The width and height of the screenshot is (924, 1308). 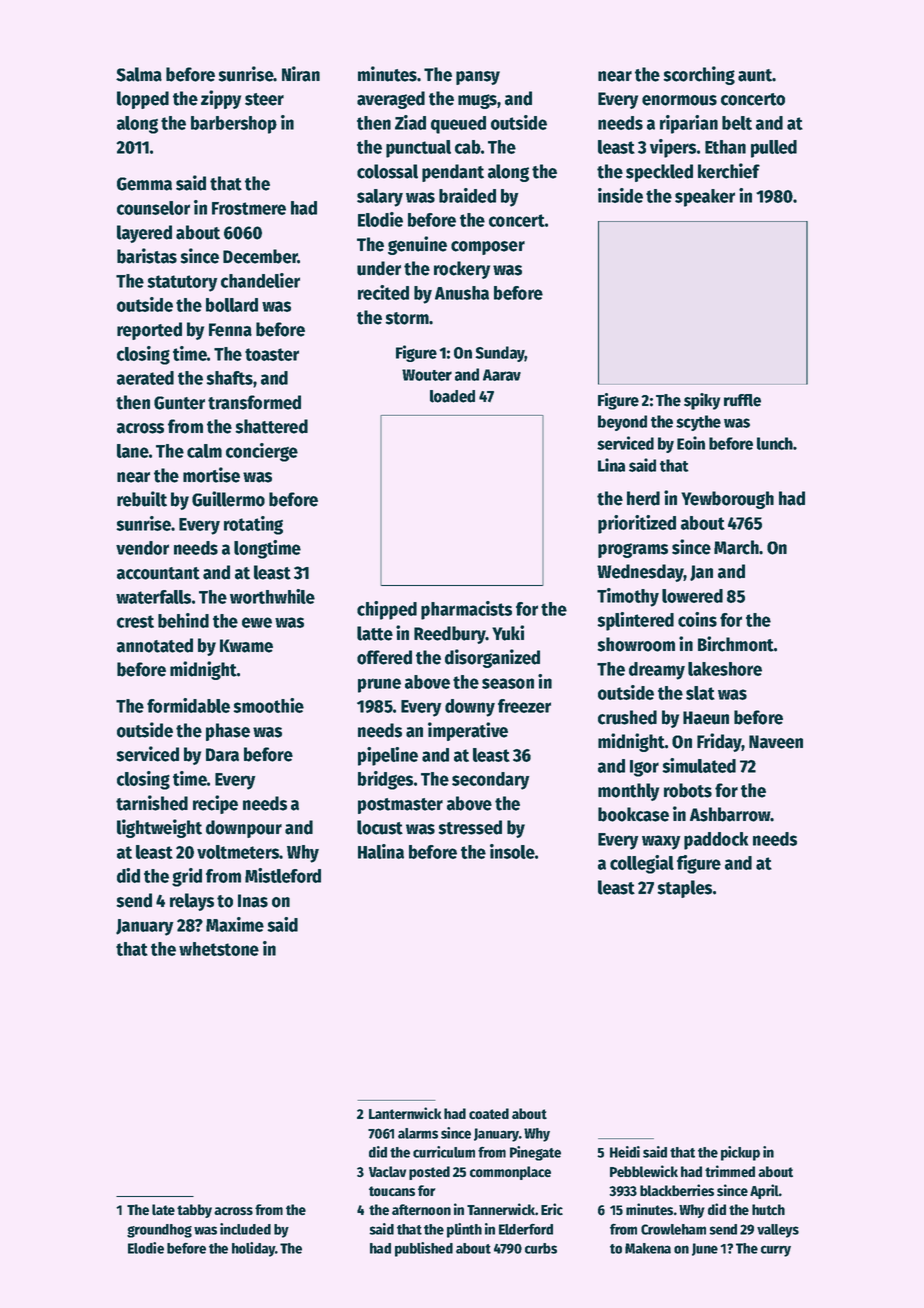 What do you see at coordinates (379, 685) in the screenshot?
I see `prune` at bounding box center [379, 685].
